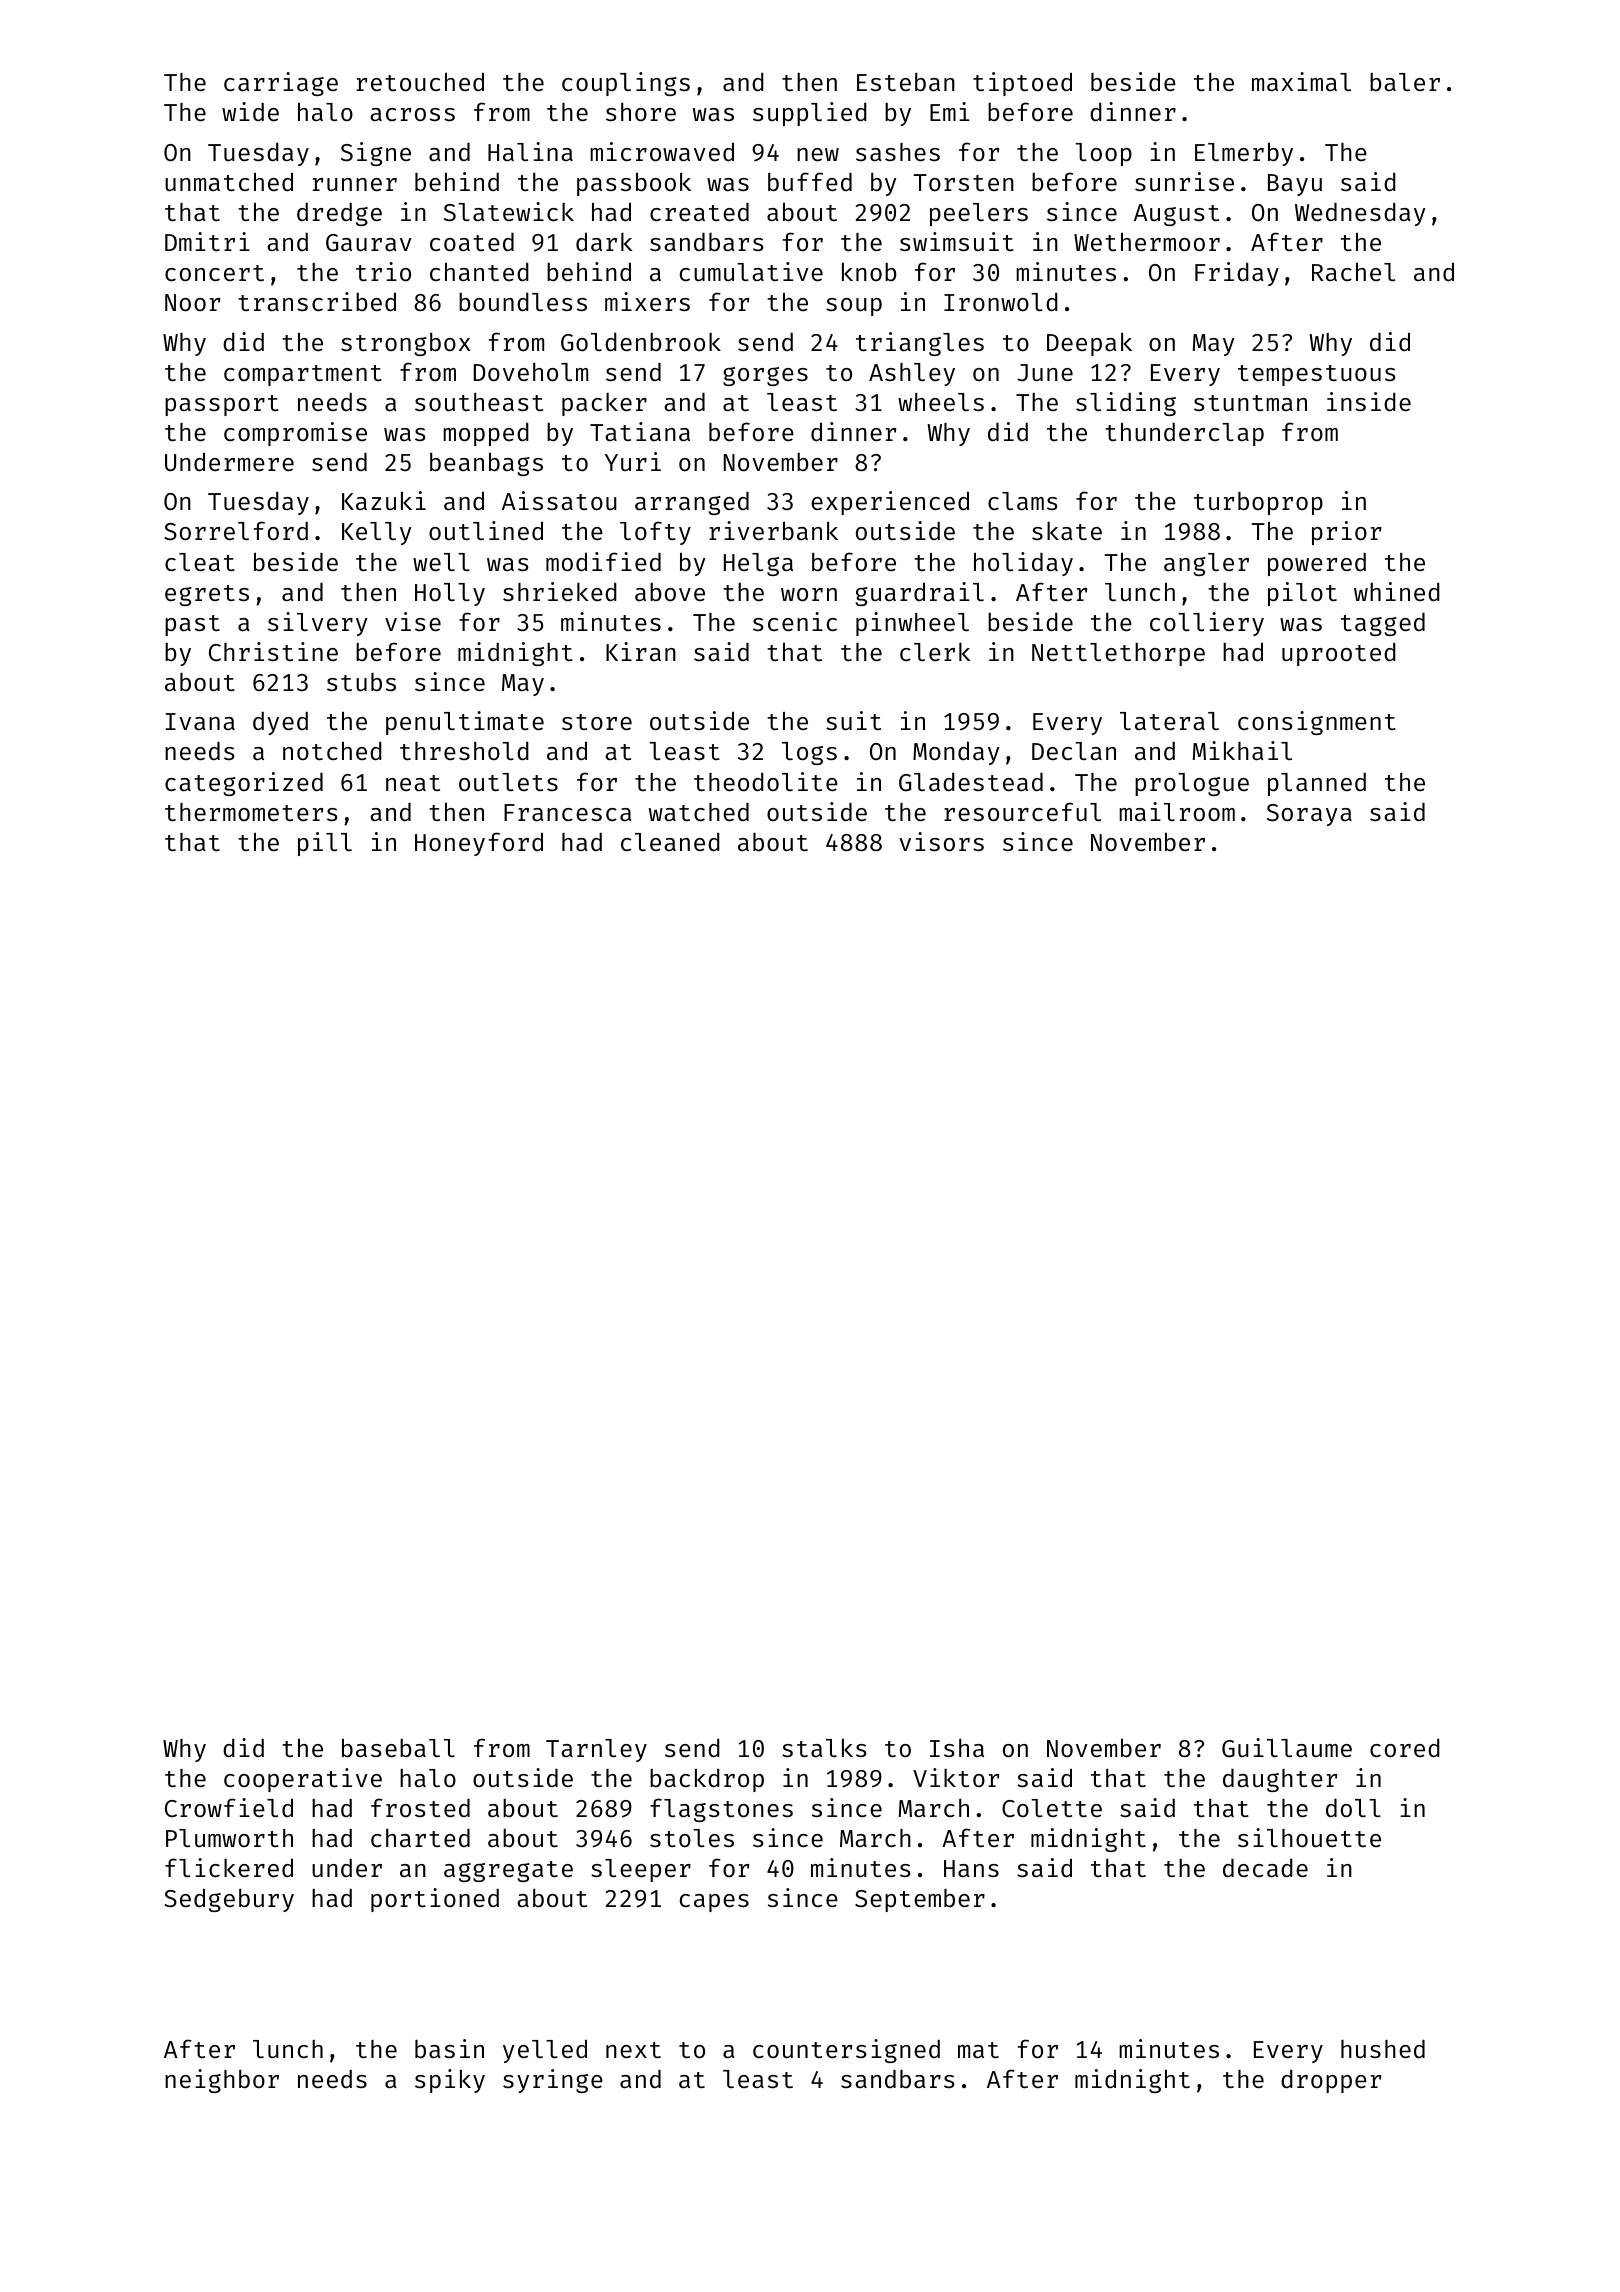 This image has width=1620, height=2292. I want to click on Isha, so click(957, 1748).
